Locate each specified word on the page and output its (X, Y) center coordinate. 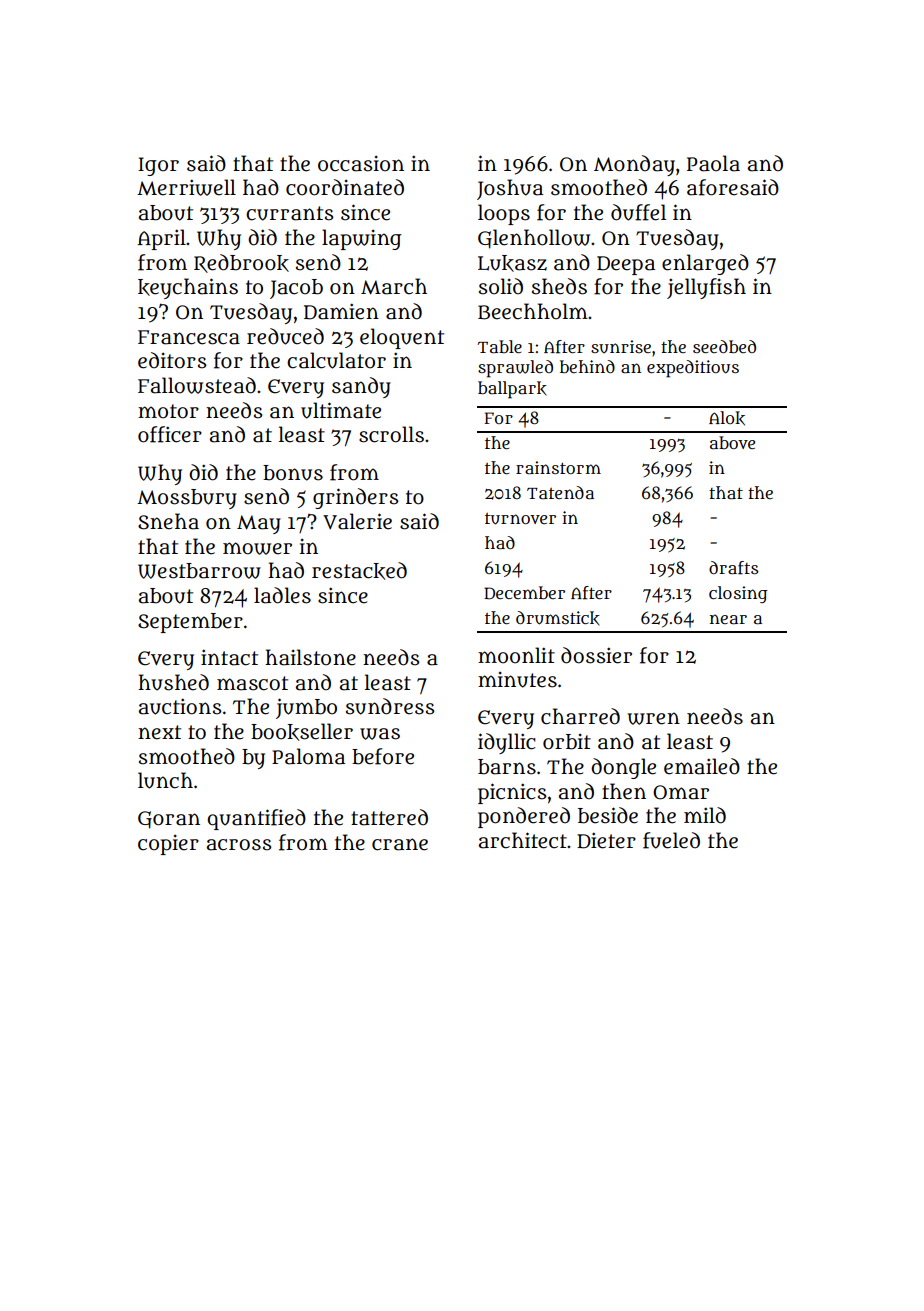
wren (654, 718)
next (159, 732)
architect (523, 840)
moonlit (516, 655)
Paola (713, 163)
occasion (361, 164)
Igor (158, 166)
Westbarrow (199, 571)
